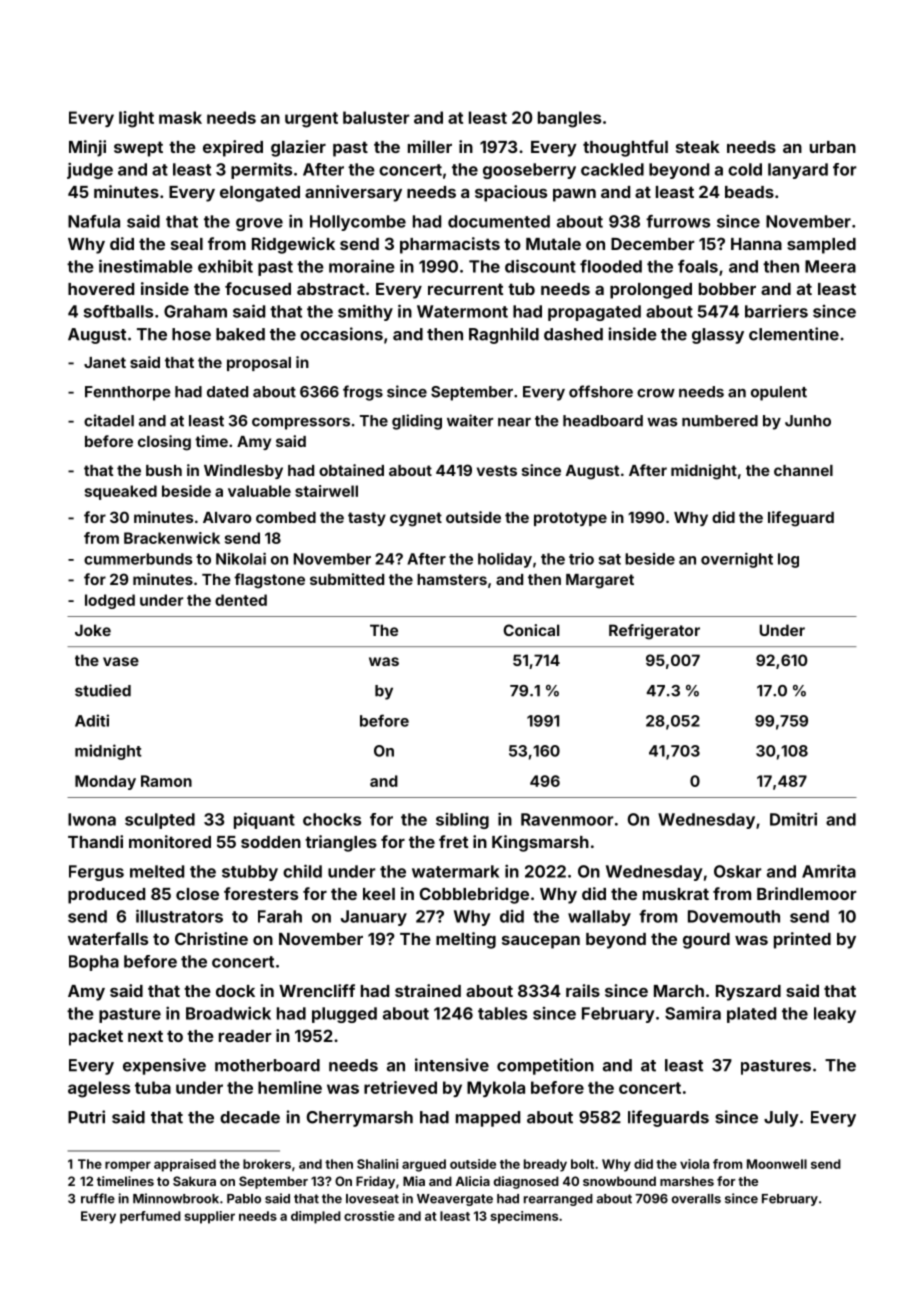 The height and width of the document is (1308, 924). I want to click on Janet, so click(105, 362).
